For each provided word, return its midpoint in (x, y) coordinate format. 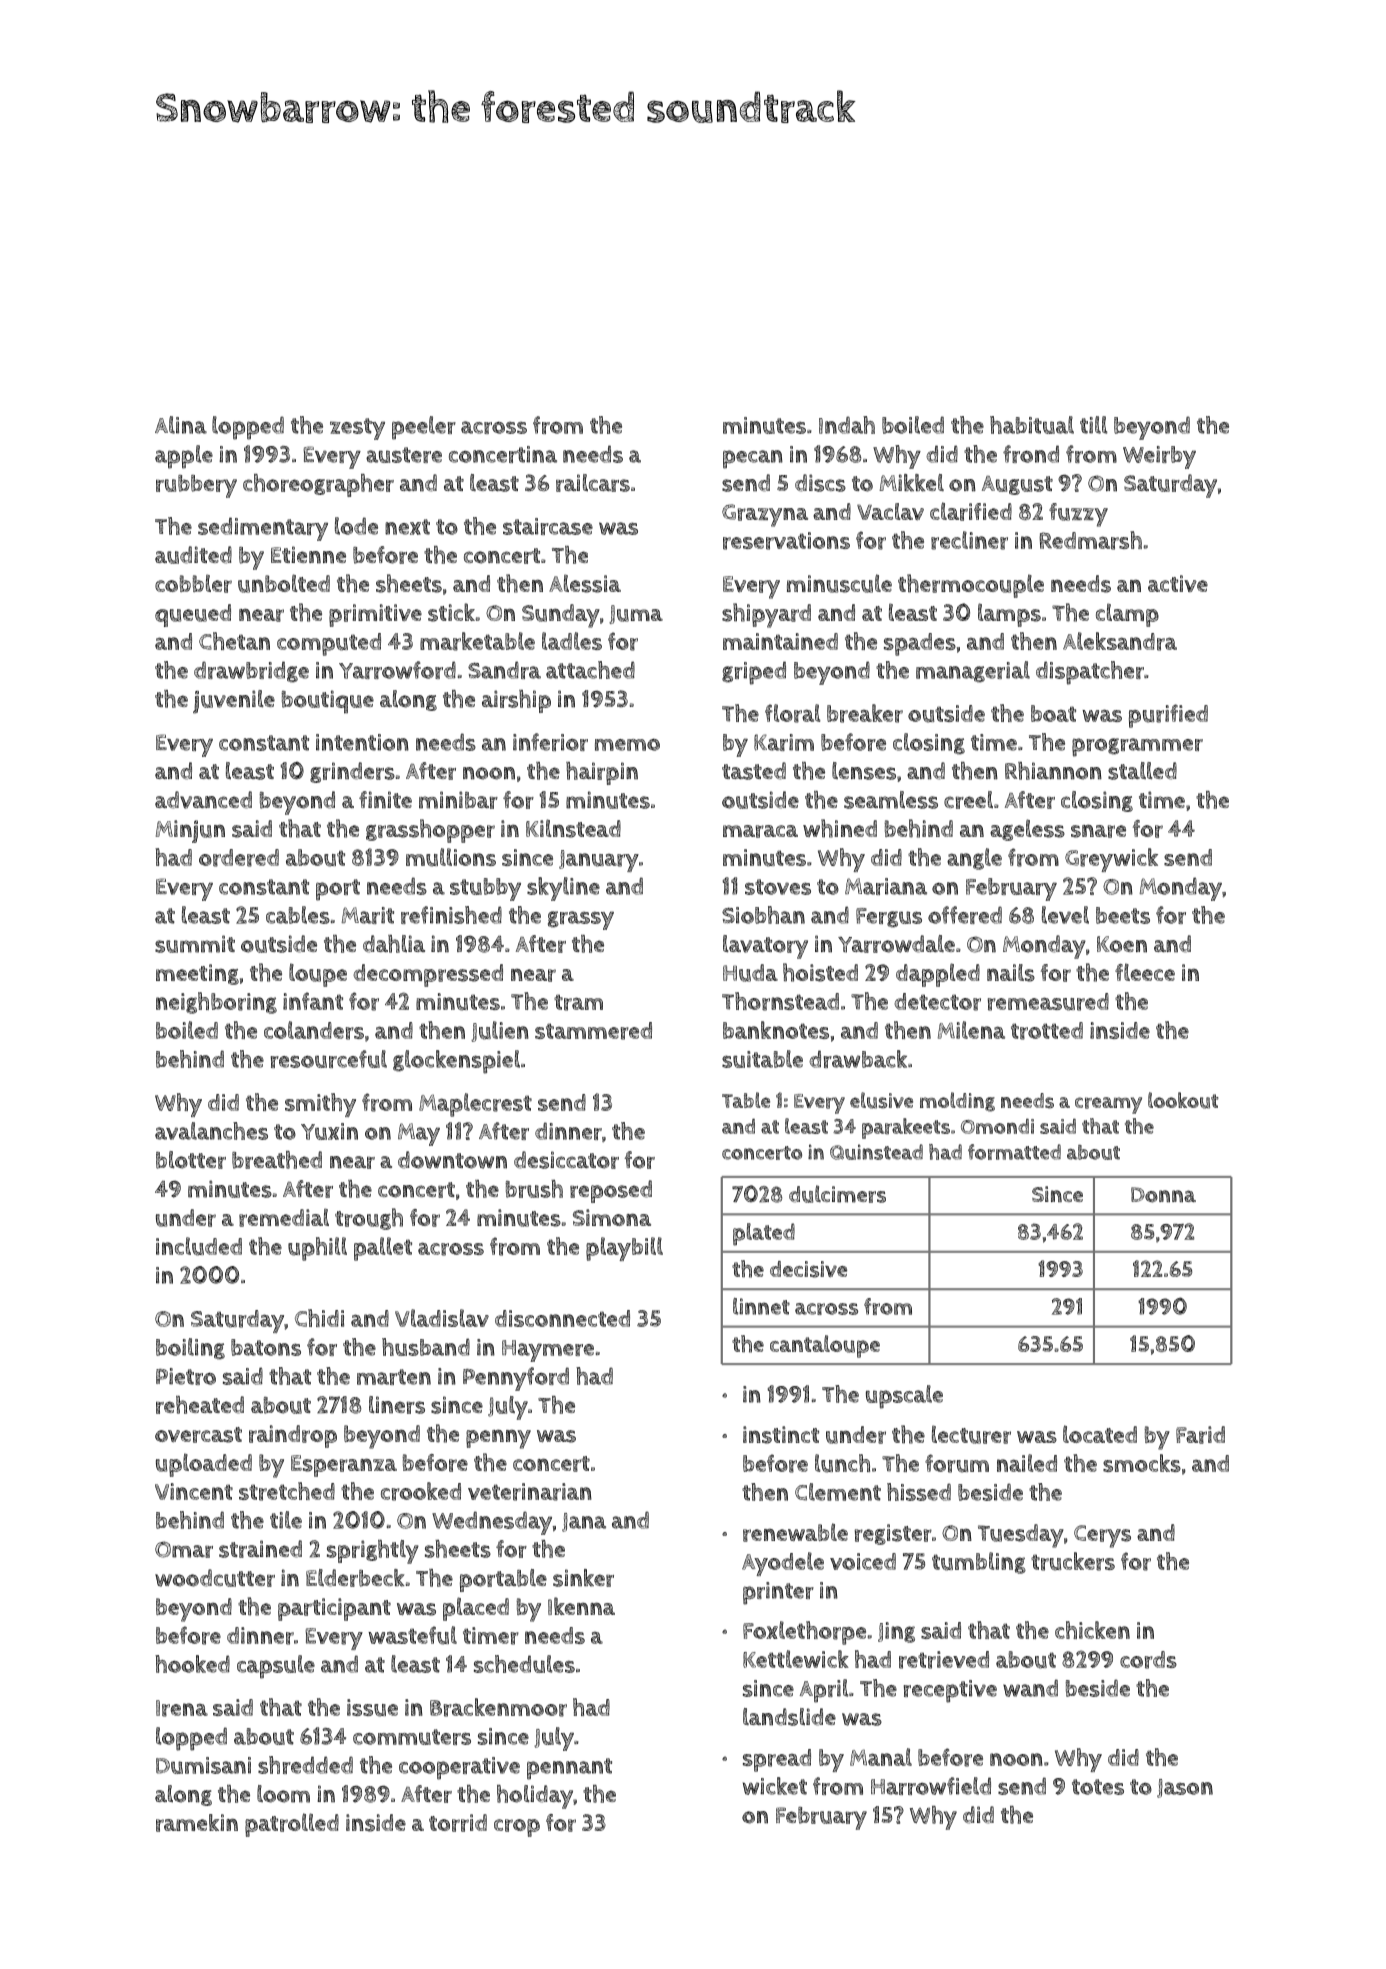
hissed (919, 1492)
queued (193, 615)
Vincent (194, 1491)
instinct (781, 1435)
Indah (847, 425)
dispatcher (1090, 673)
